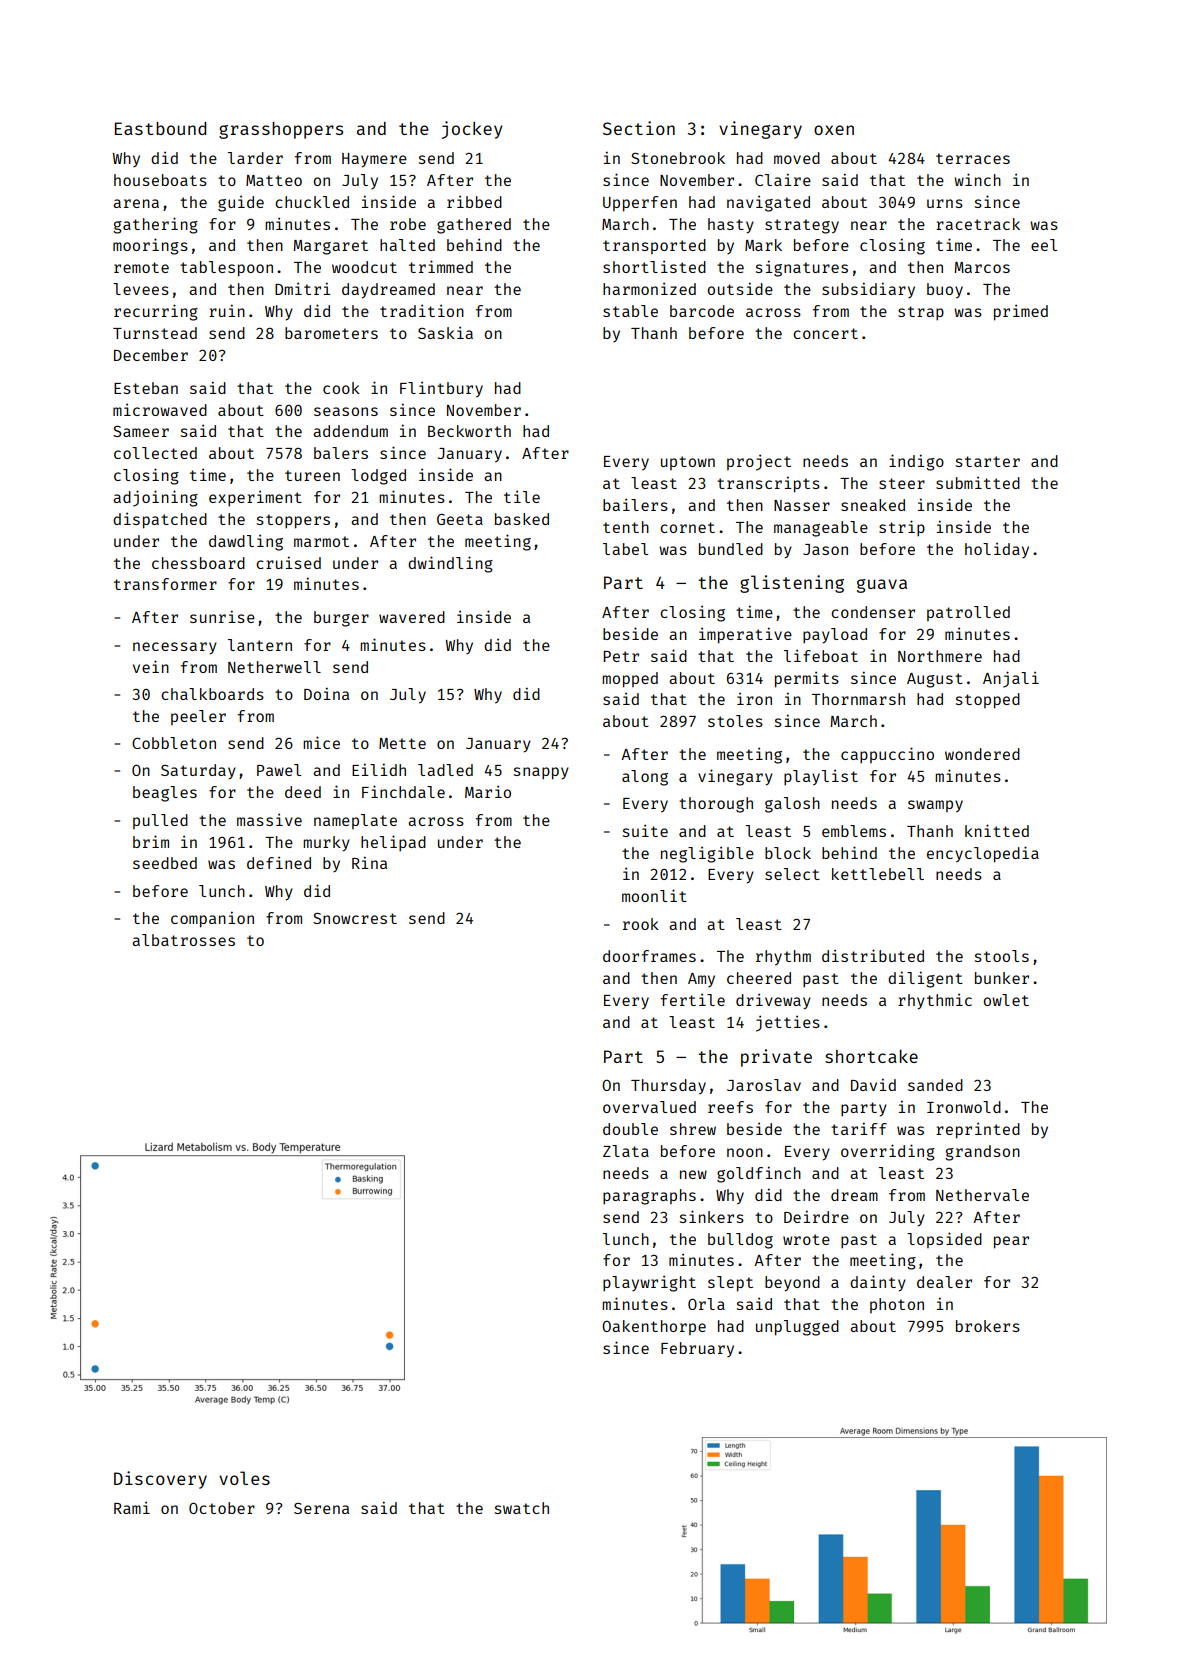 Image resolution: width=1180 pixels, height=1668 pixels. Describe the element at coordinates (797, 1328) in the screenshot. I see `unplugged` at that location.
